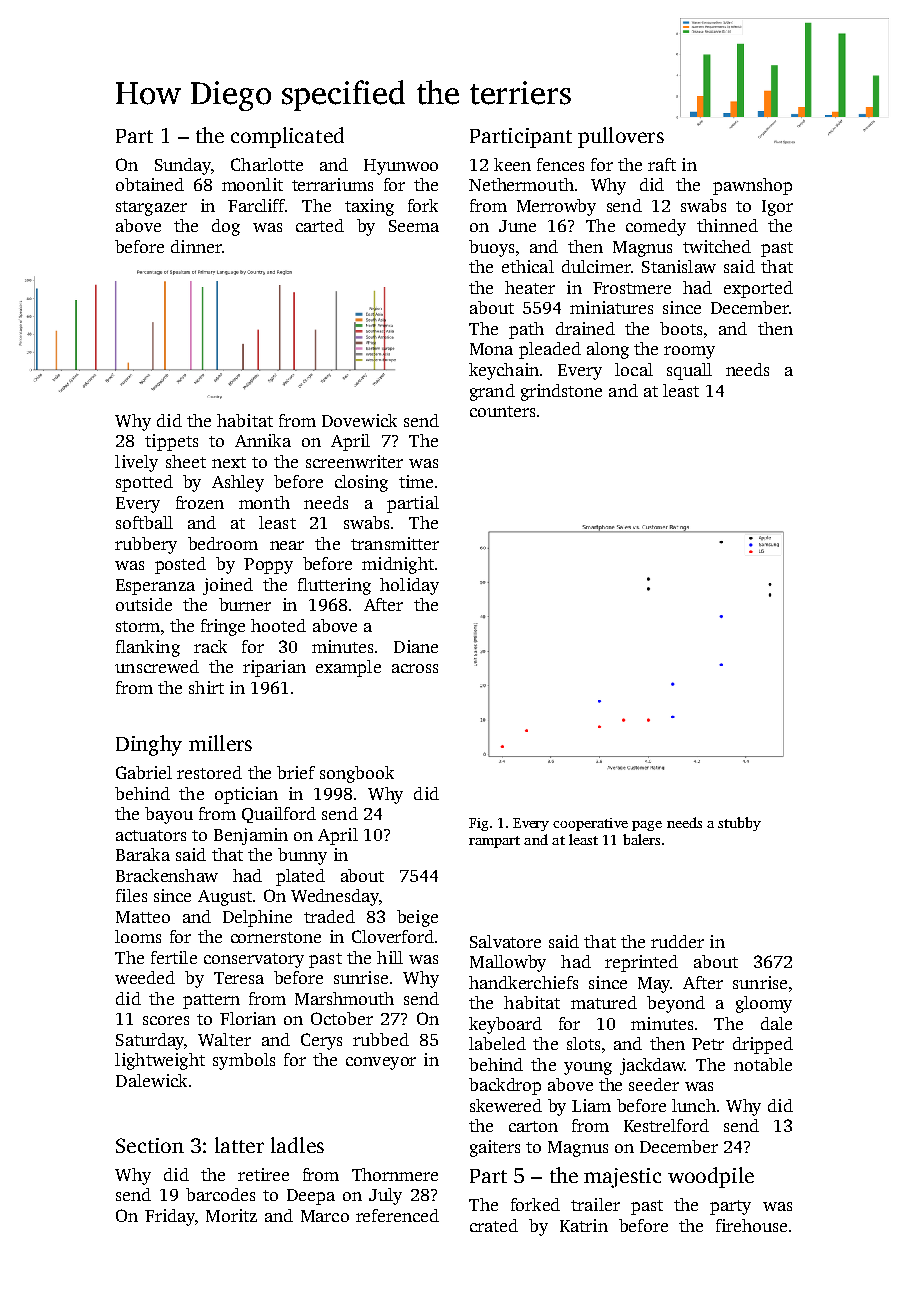  Describe the element at coordinates (231, 1215) in the screenshot. I see `Moritz` at that location.
